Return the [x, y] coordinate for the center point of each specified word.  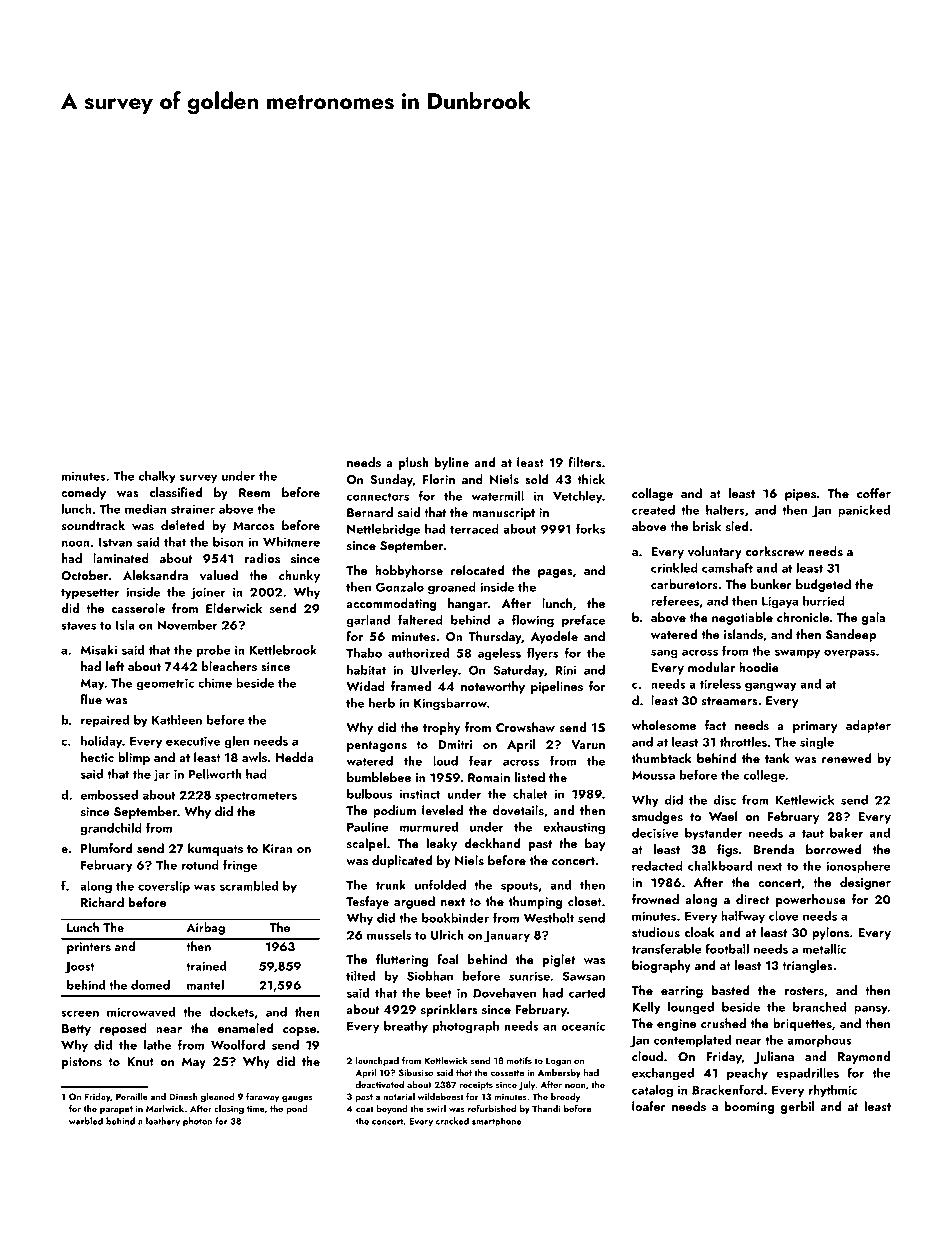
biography [661, 966]
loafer [649, 1106]
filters [585, 462]
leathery [163, 1122]
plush [414, 463]
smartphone [497, 1122]
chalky [157, 477]
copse [300, 1031]
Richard [102, 902]
